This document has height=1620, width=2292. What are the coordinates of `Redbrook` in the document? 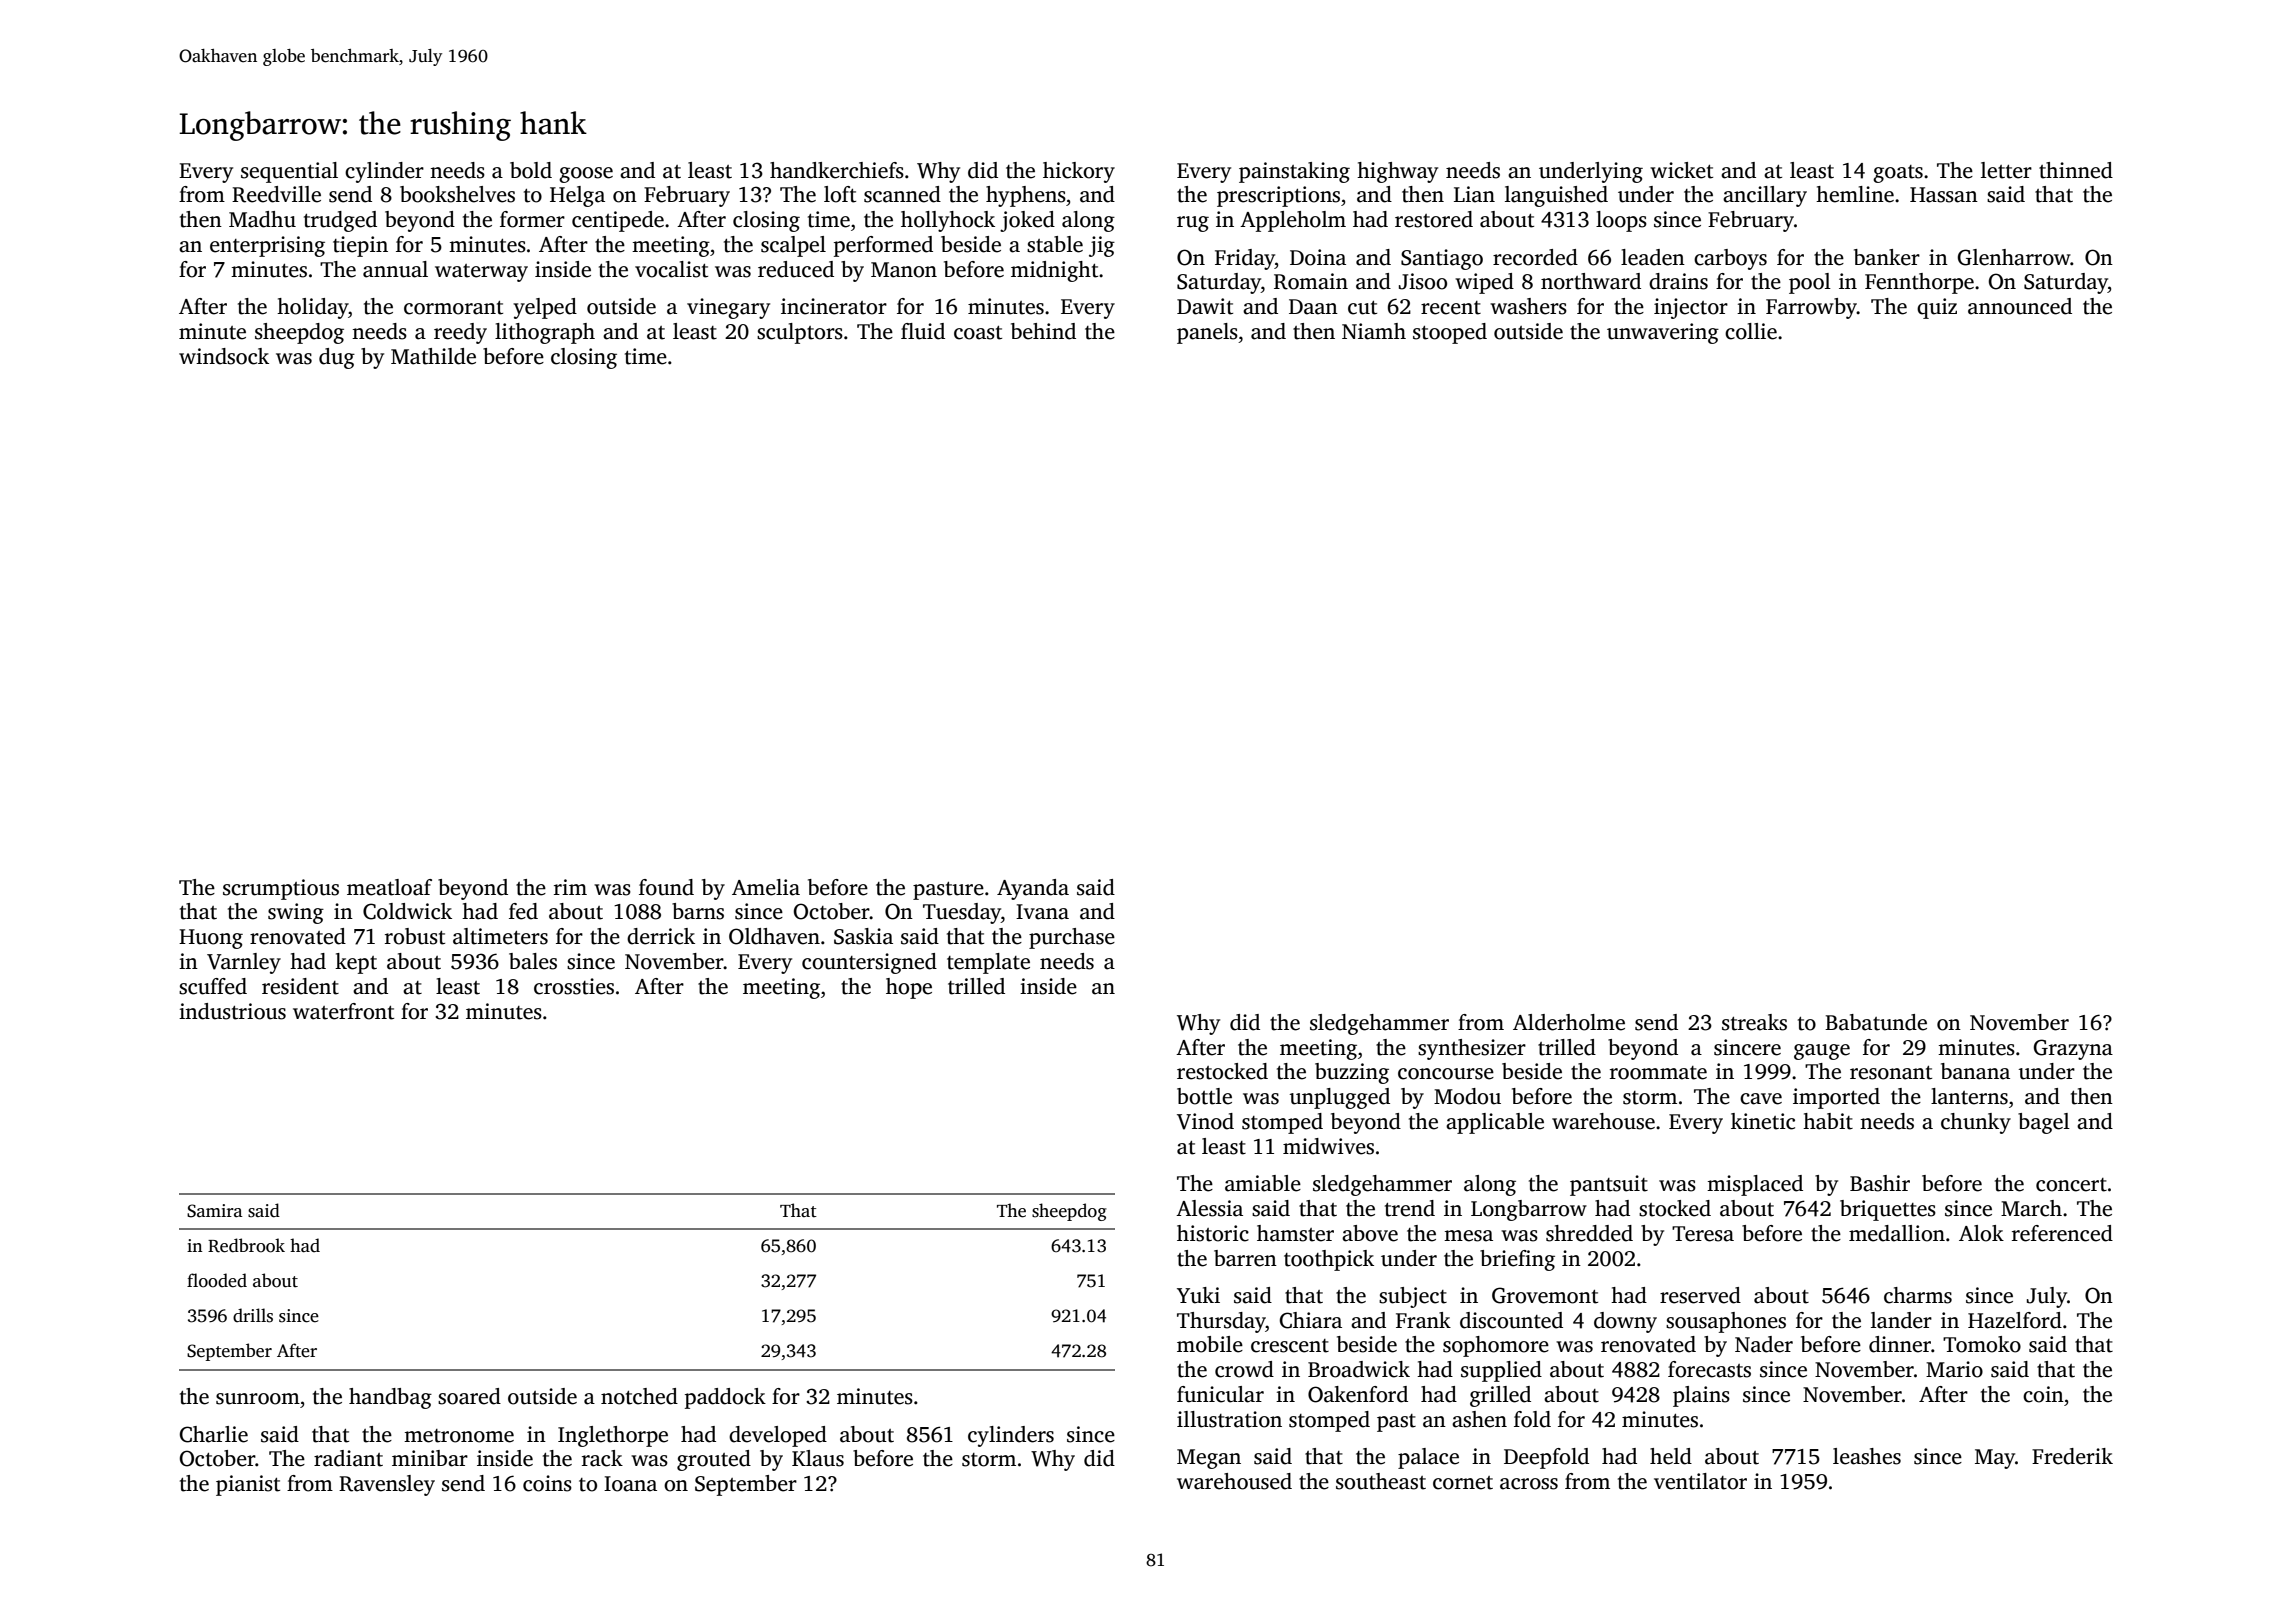 It's located at (246, 1245).
